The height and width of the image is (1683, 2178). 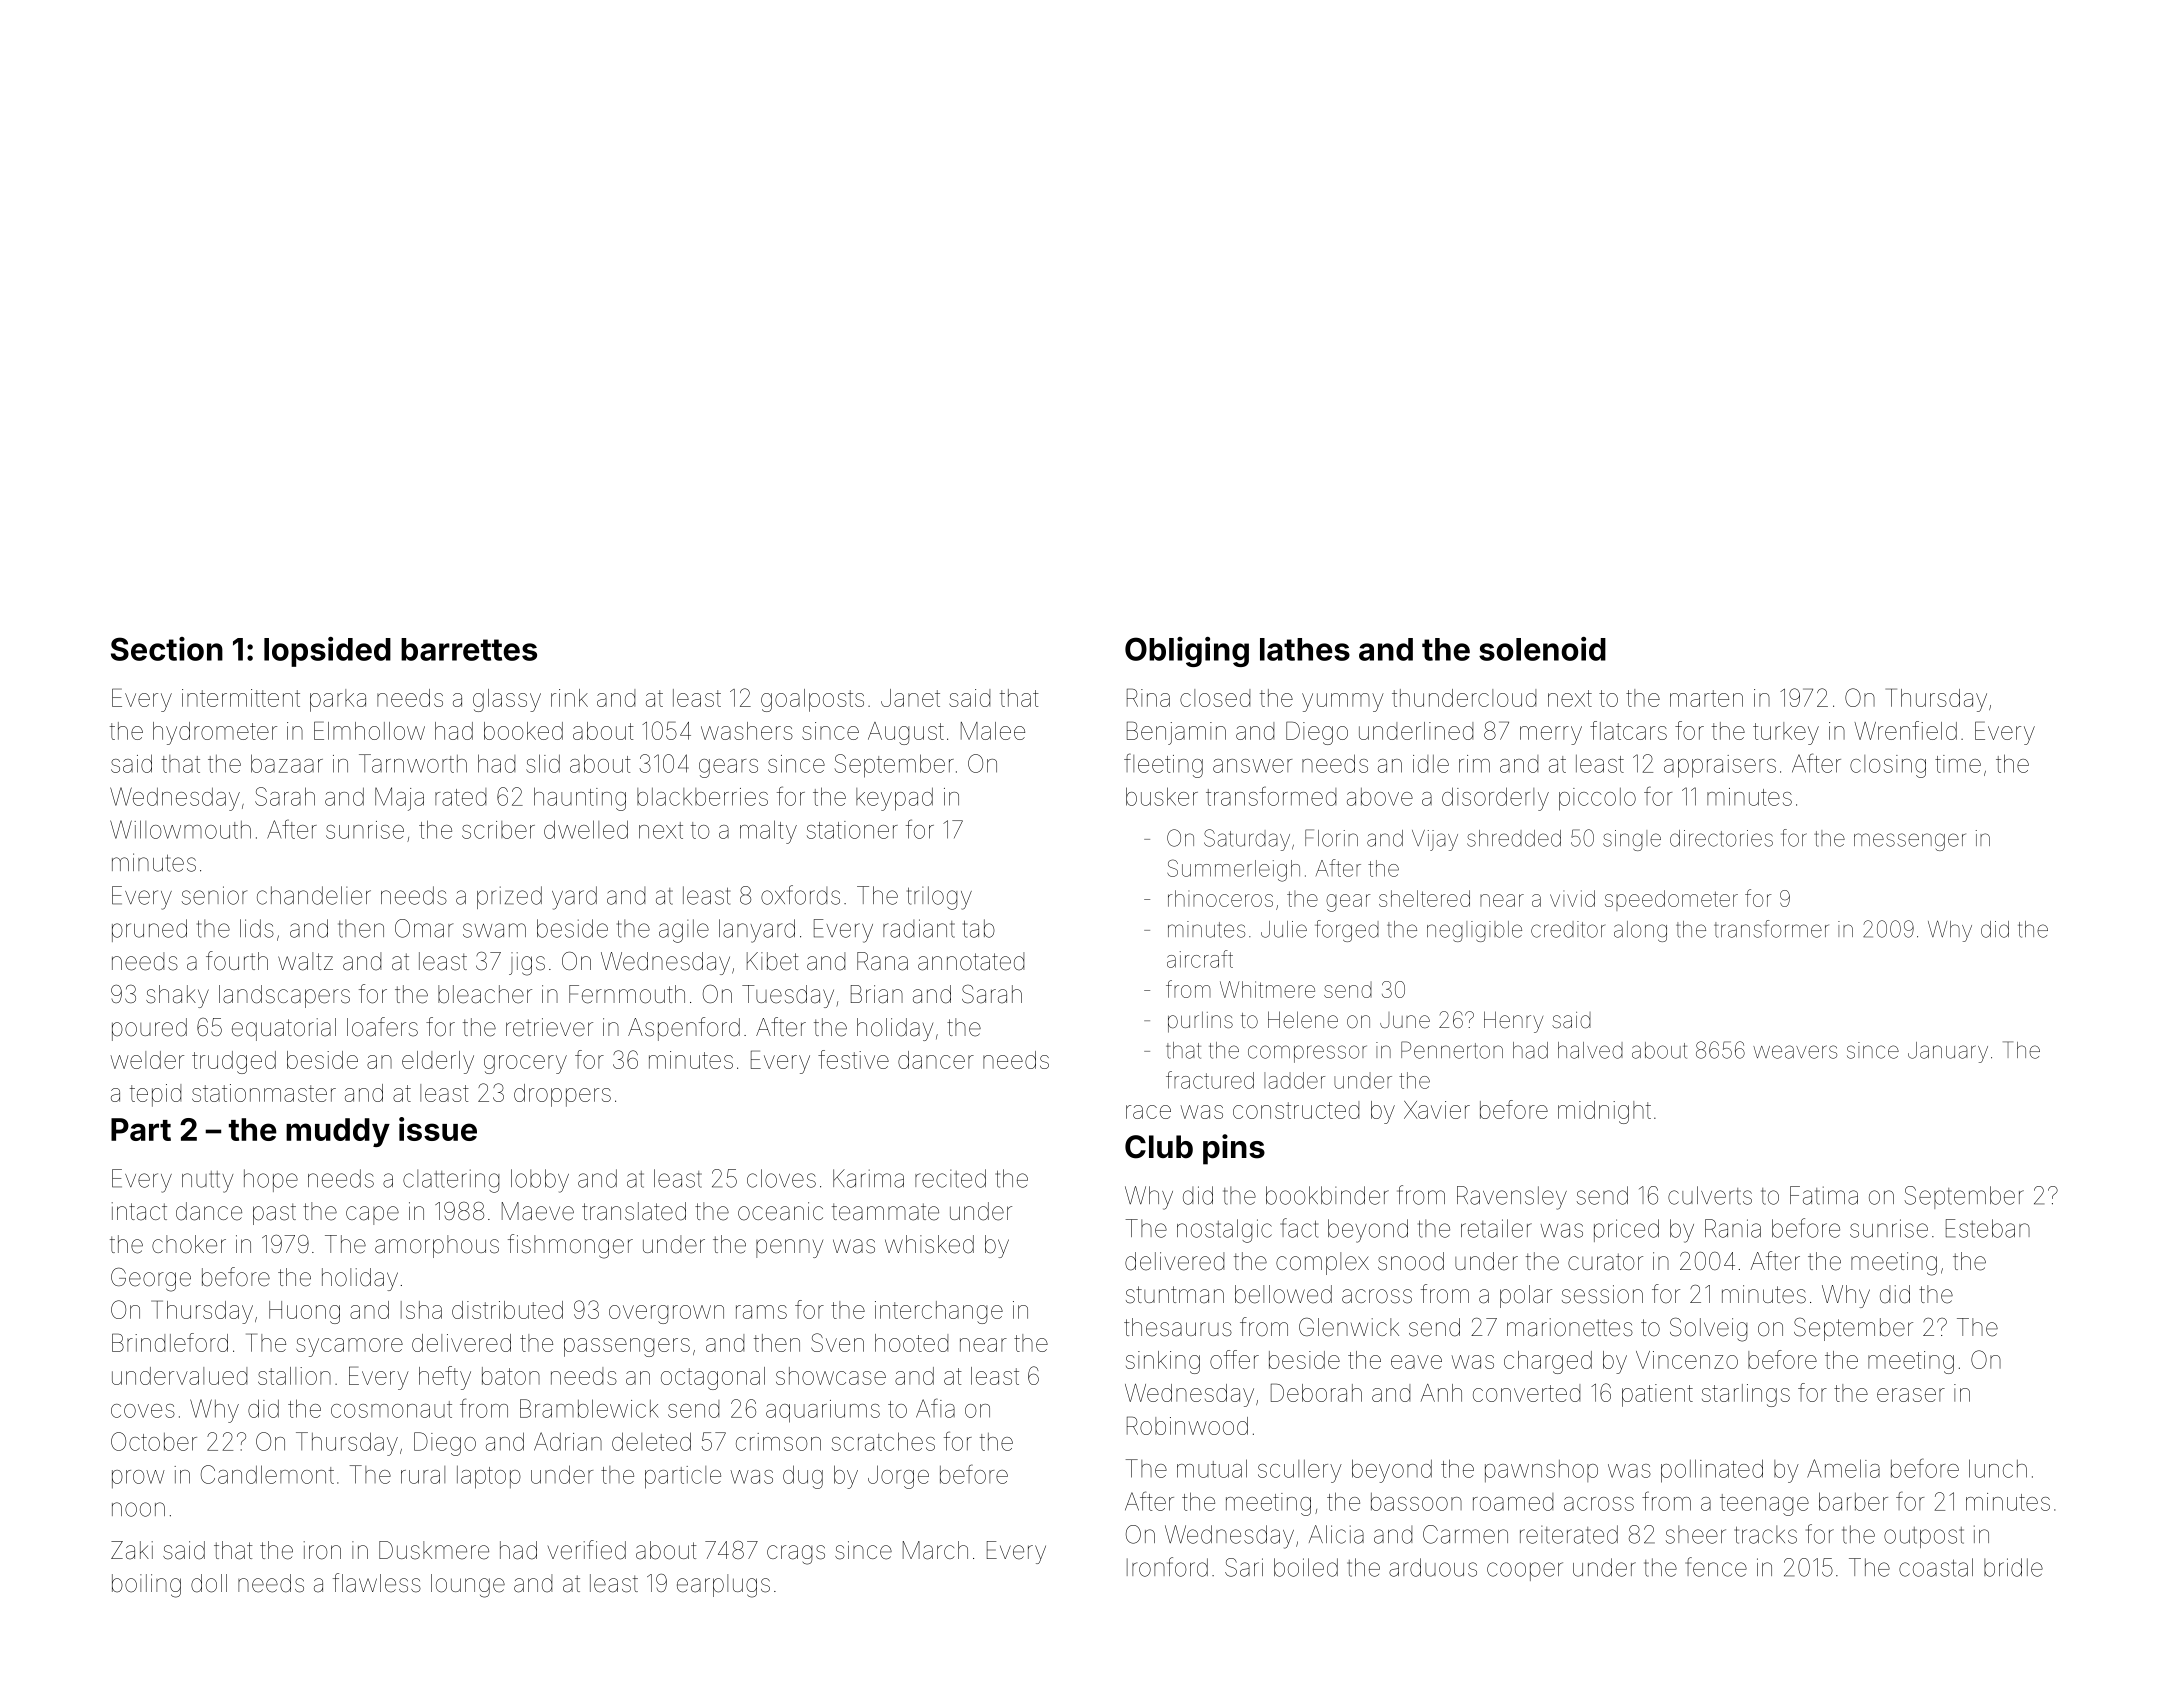 I want to click on amorphous, so click(x=437, y=1246).
